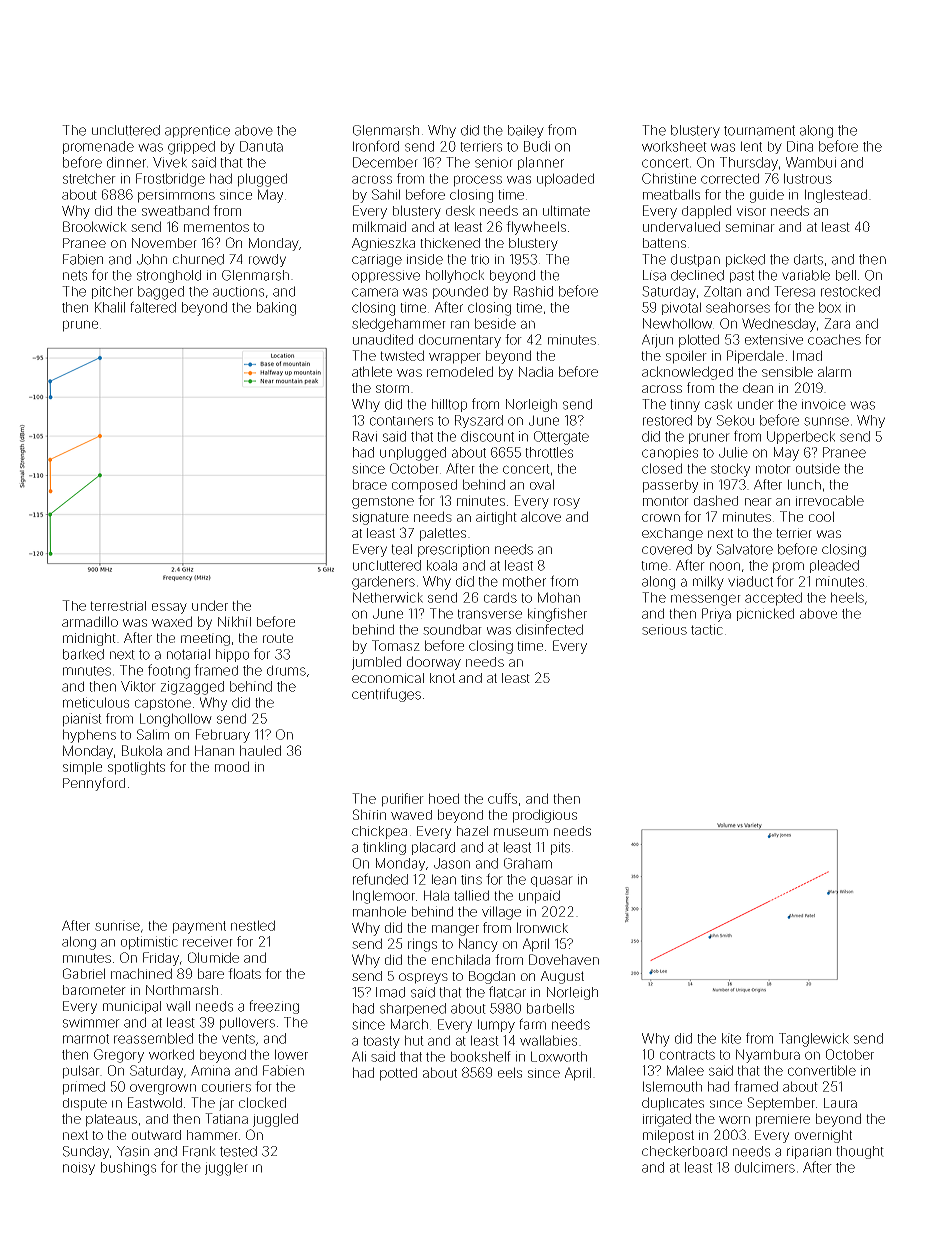 This document has height=1233, width=952. What do you see at coordinates (197, 131) in the document?
I see `apprentice` at bounding box center [197, 131].
